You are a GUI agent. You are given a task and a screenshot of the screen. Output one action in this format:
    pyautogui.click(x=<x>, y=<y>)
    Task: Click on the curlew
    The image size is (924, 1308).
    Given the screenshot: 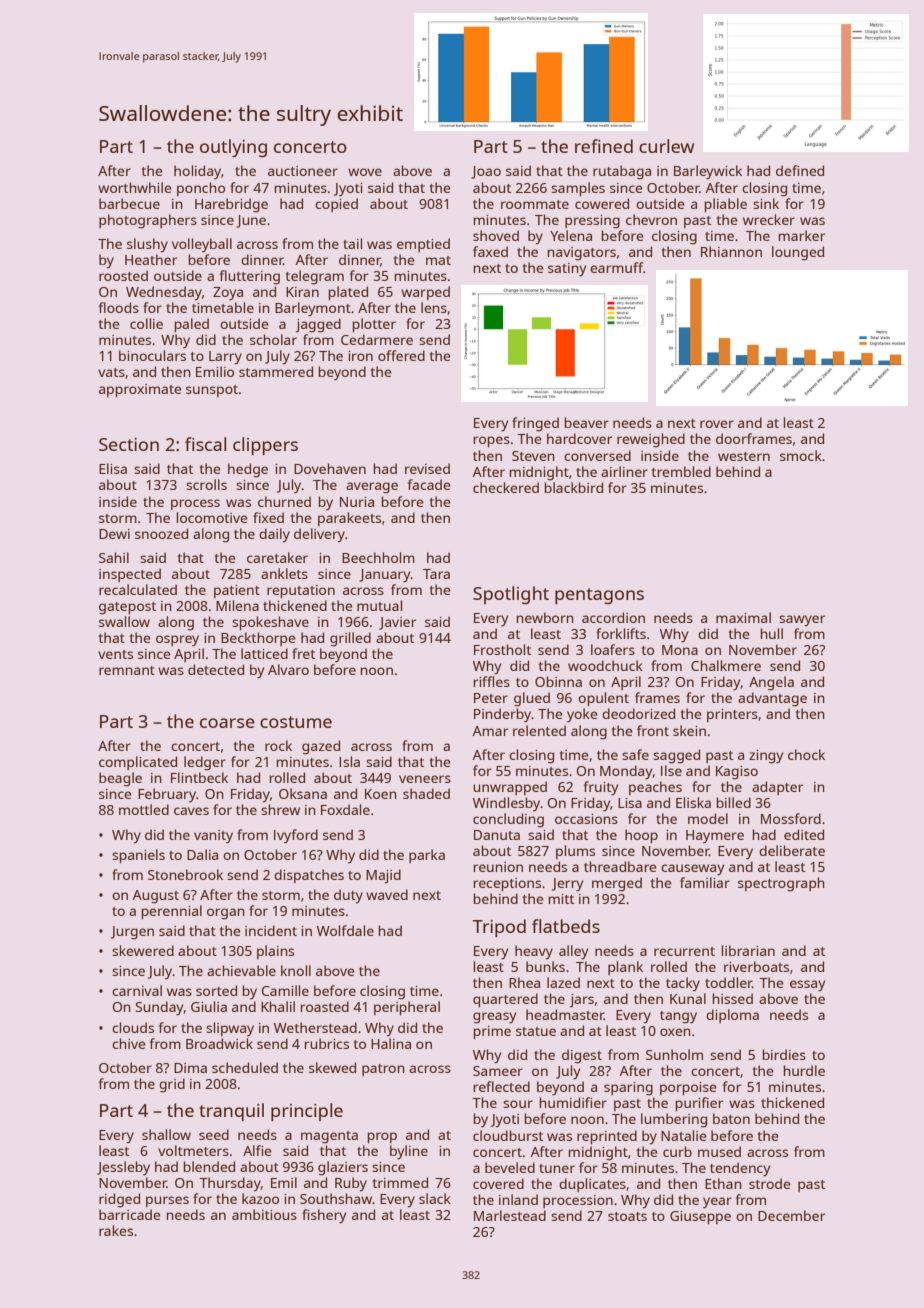 What is the action you would take?
    pyautogui.click(x=666, y=146)
